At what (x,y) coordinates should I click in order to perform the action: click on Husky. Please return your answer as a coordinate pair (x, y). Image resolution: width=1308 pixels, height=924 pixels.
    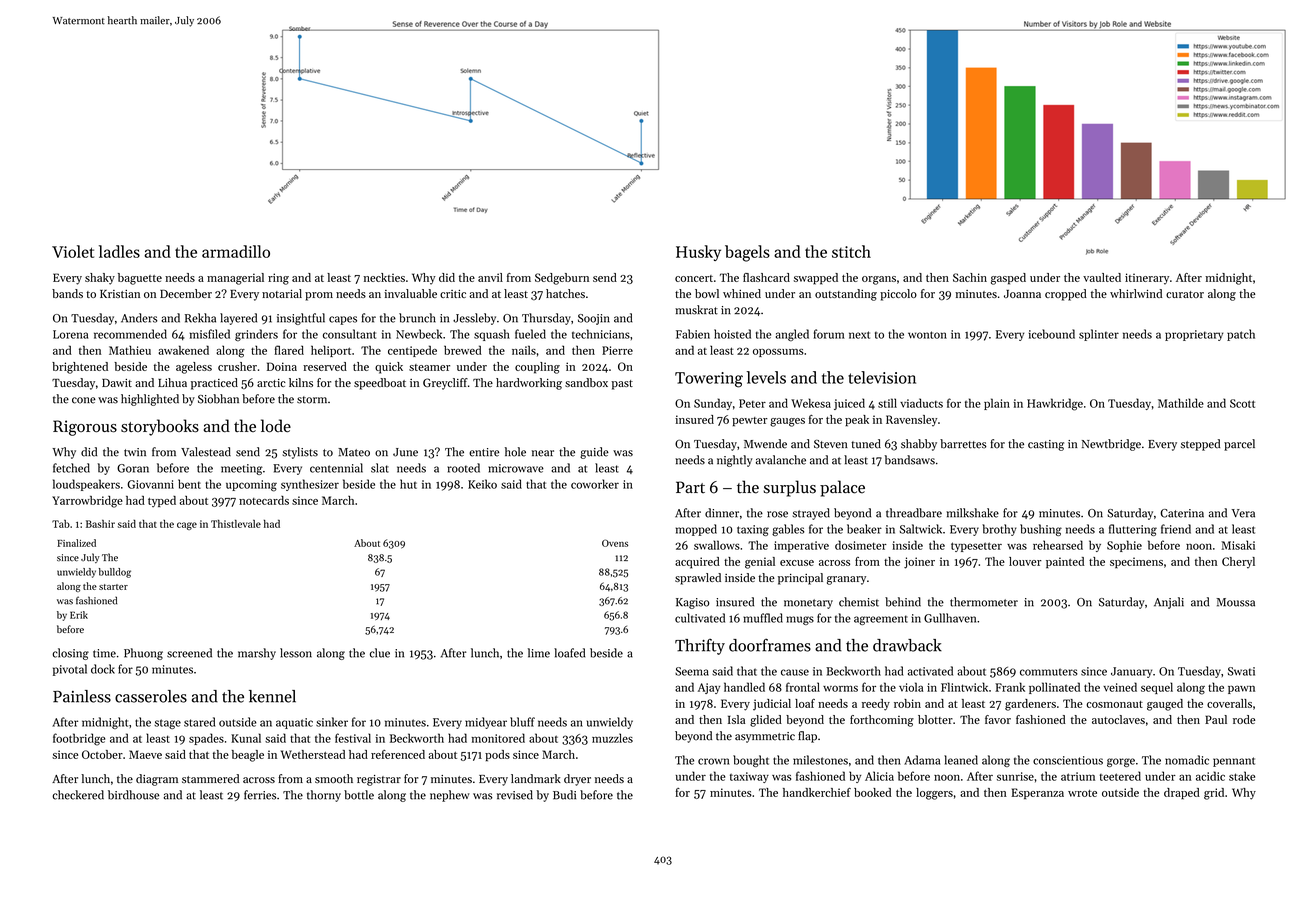
    Looking at the image, I should click on (698, 253).
